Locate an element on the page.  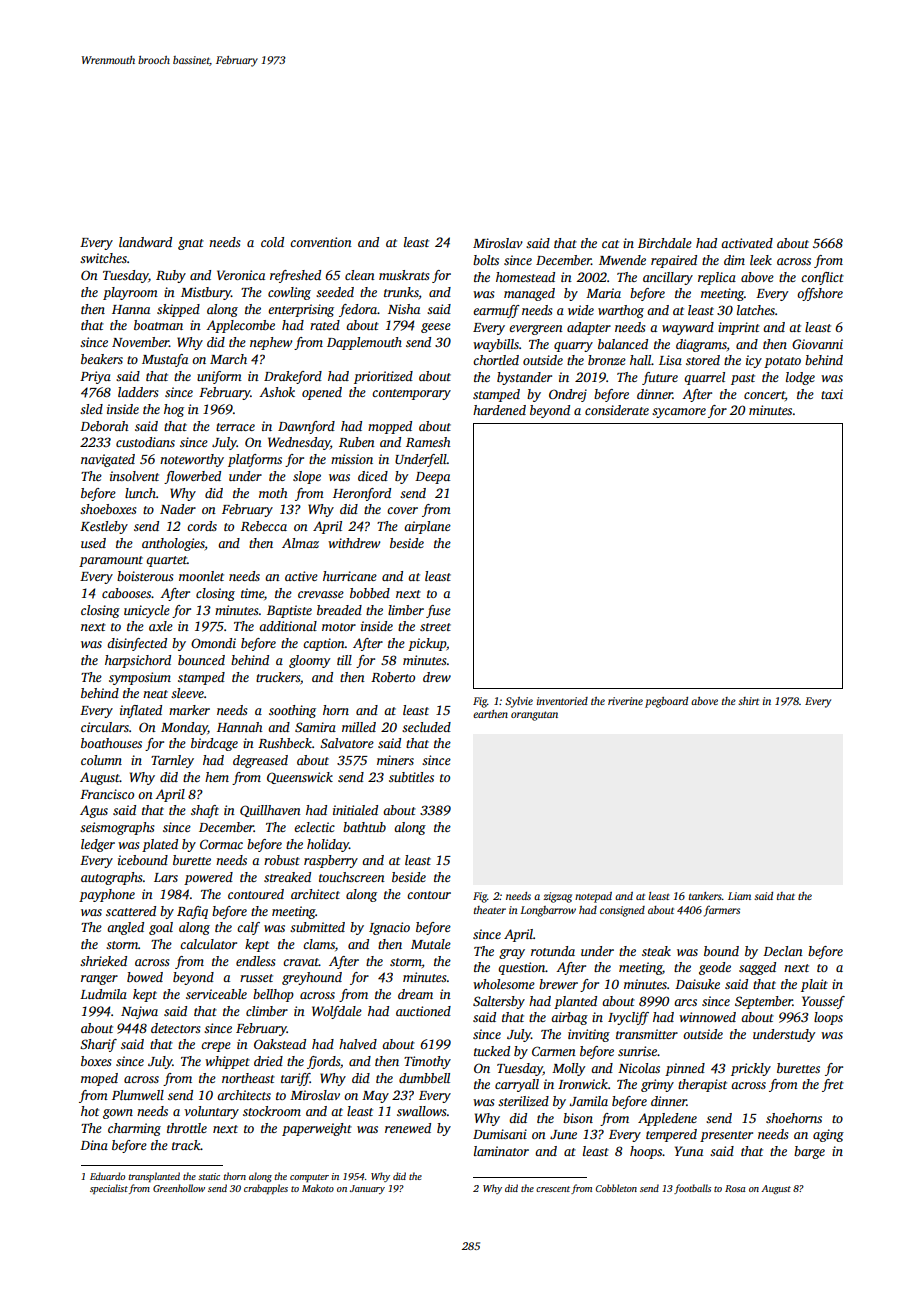
Mistbury is located at coordinates (206, 293).
